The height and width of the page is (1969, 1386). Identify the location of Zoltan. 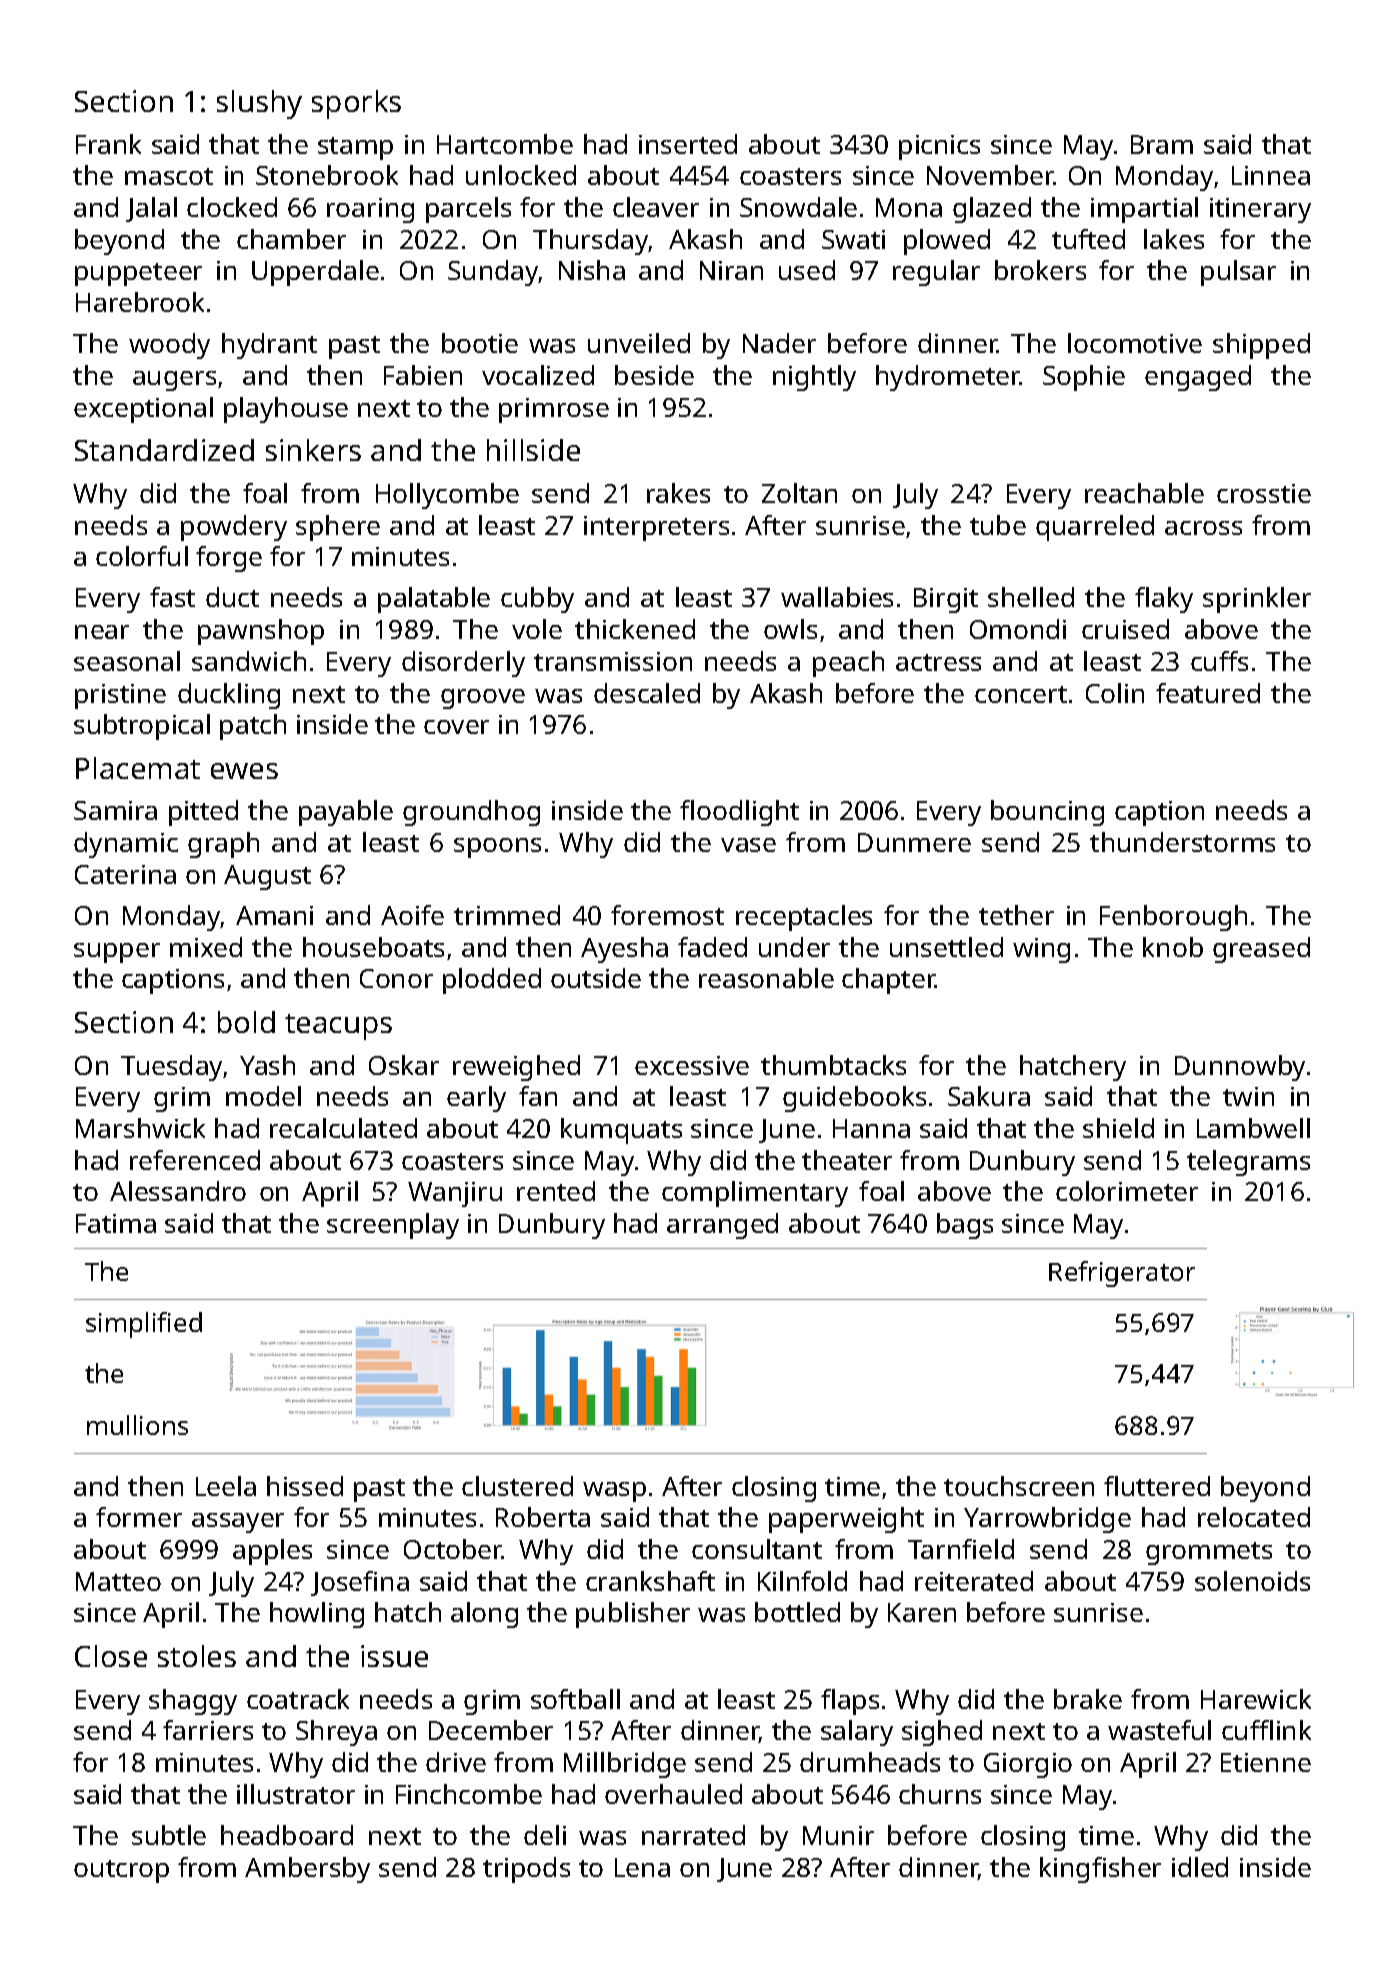
(799, 493).
